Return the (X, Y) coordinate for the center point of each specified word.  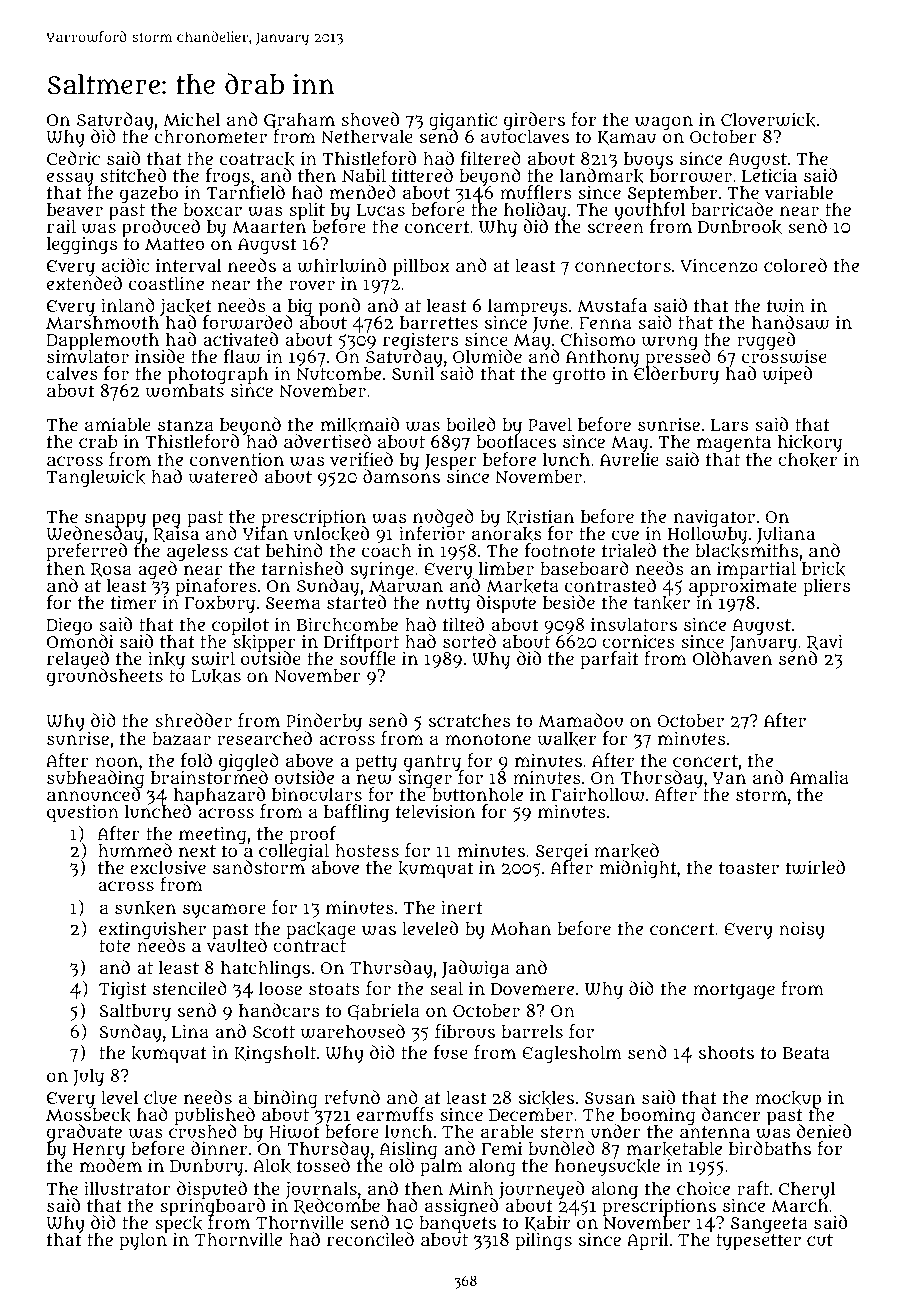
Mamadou (581, 720)
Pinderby (324, 722)
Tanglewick (95, 478)
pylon (144, 1242)
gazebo (149, 195)
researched (264, 738)
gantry (434, 763)
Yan (729, 778)
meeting (212, 835)
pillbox (421, 267)
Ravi (825, 642)
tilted (463, 624)
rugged (766, 341)
